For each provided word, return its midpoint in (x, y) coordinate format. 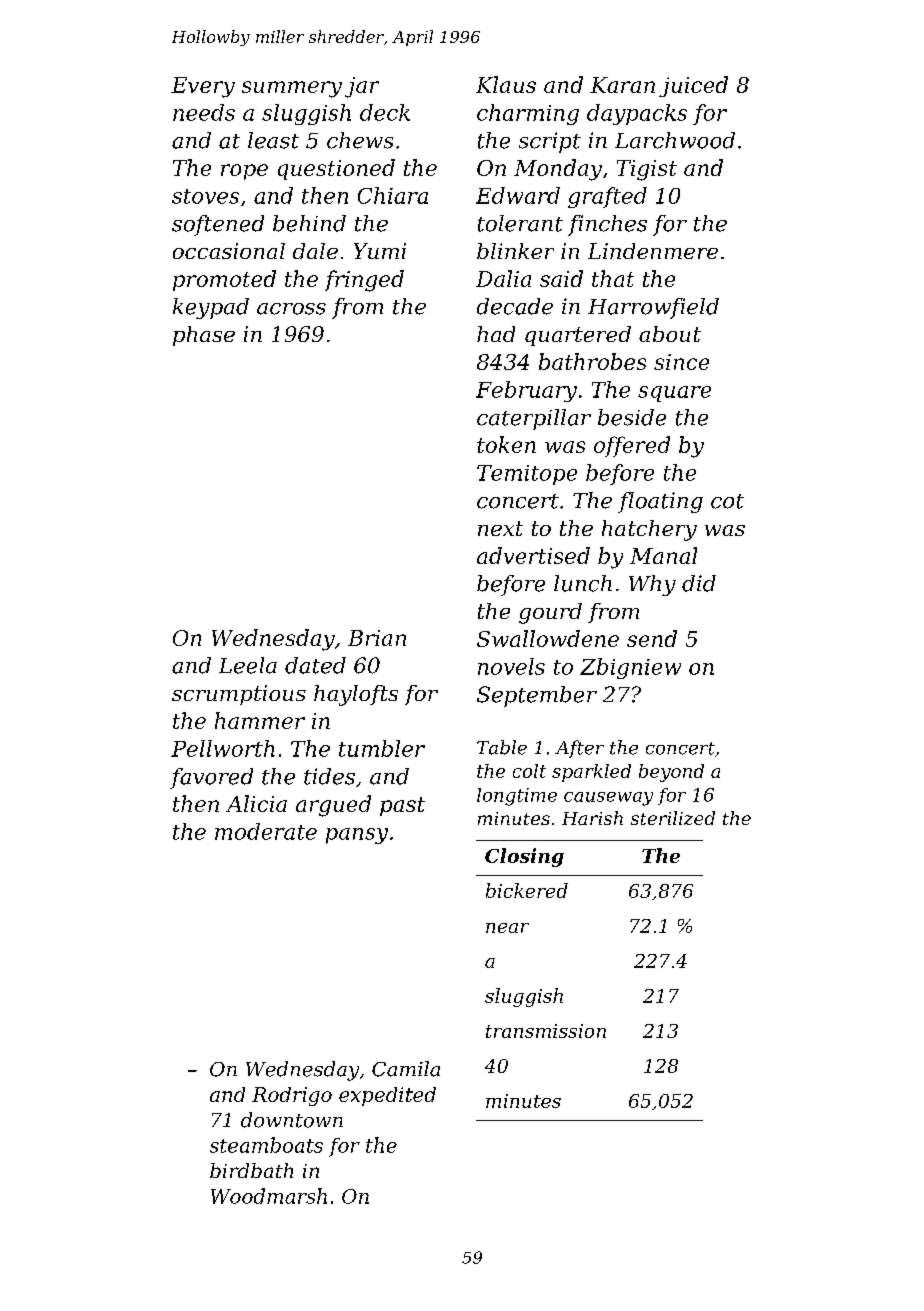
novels (511, 666)
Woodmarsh (269, 1196)
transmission (546, 1031)
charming (528, 114)
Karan (622, 85)
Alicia (256, 803)
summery (292, 89)
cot (727, 501)
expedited (387, 1096)
